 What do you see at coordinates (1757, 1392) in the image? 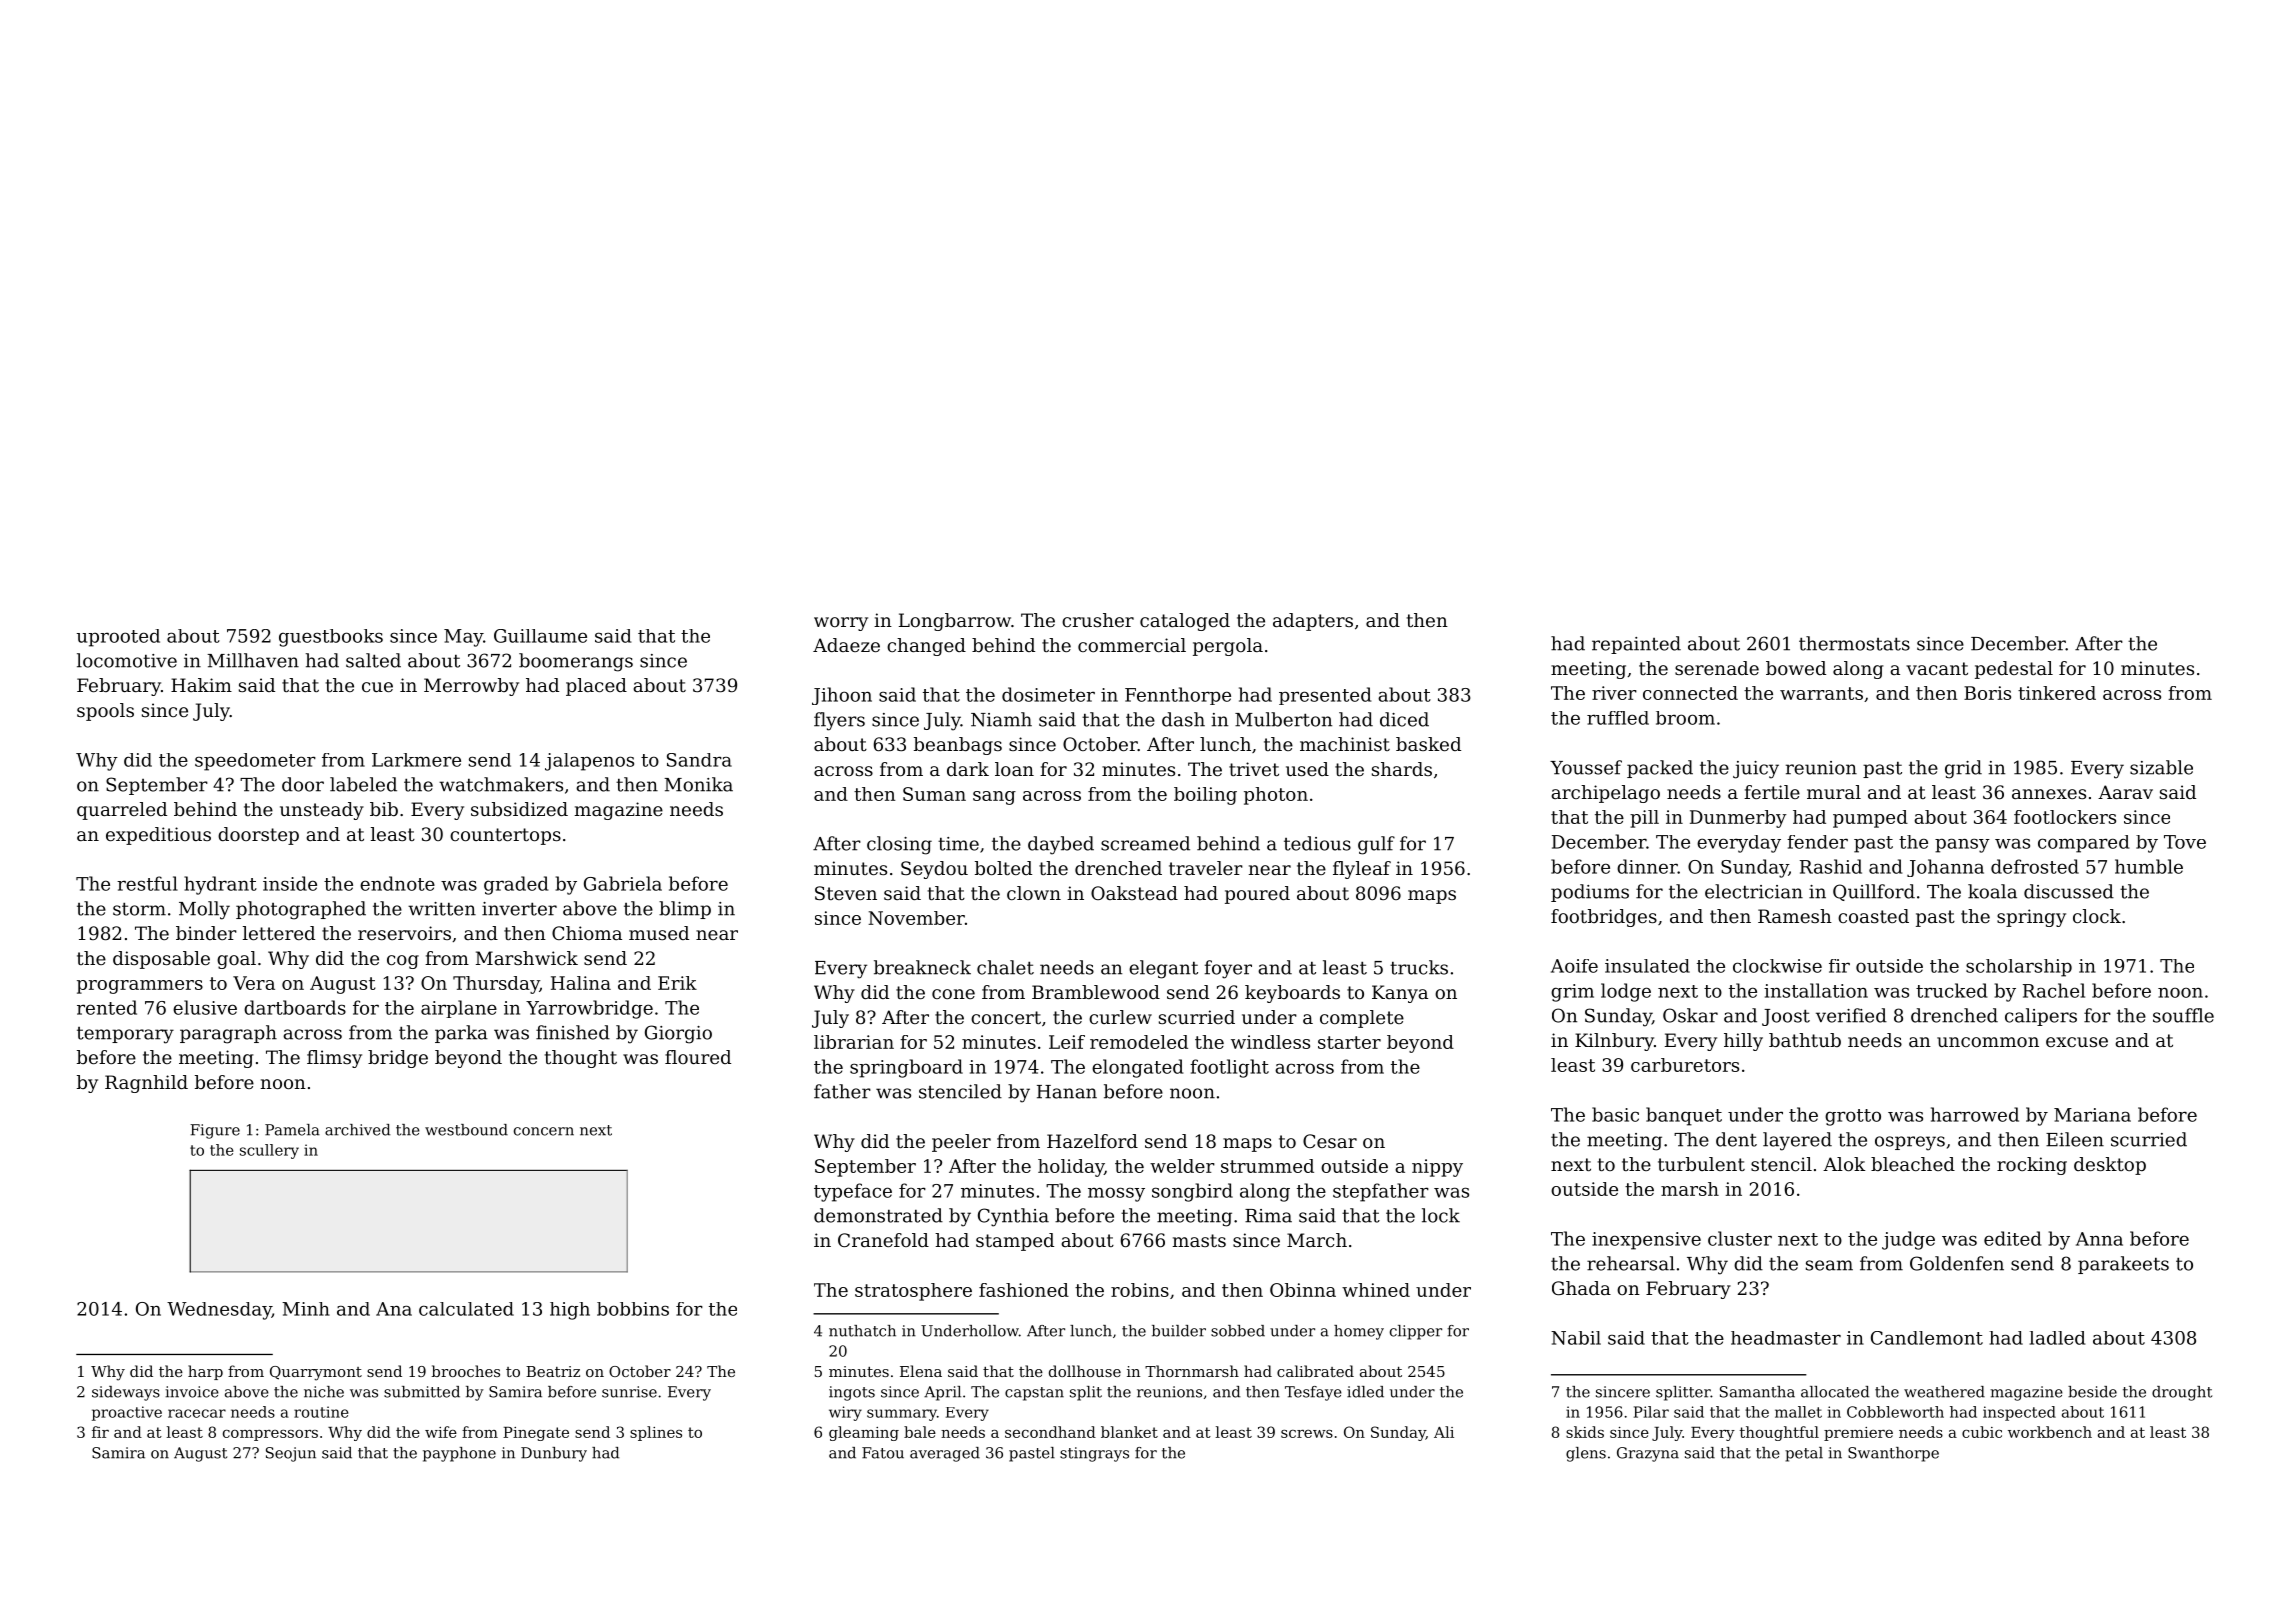
I see `Samantha` at bounding box center [1757, 1392].
